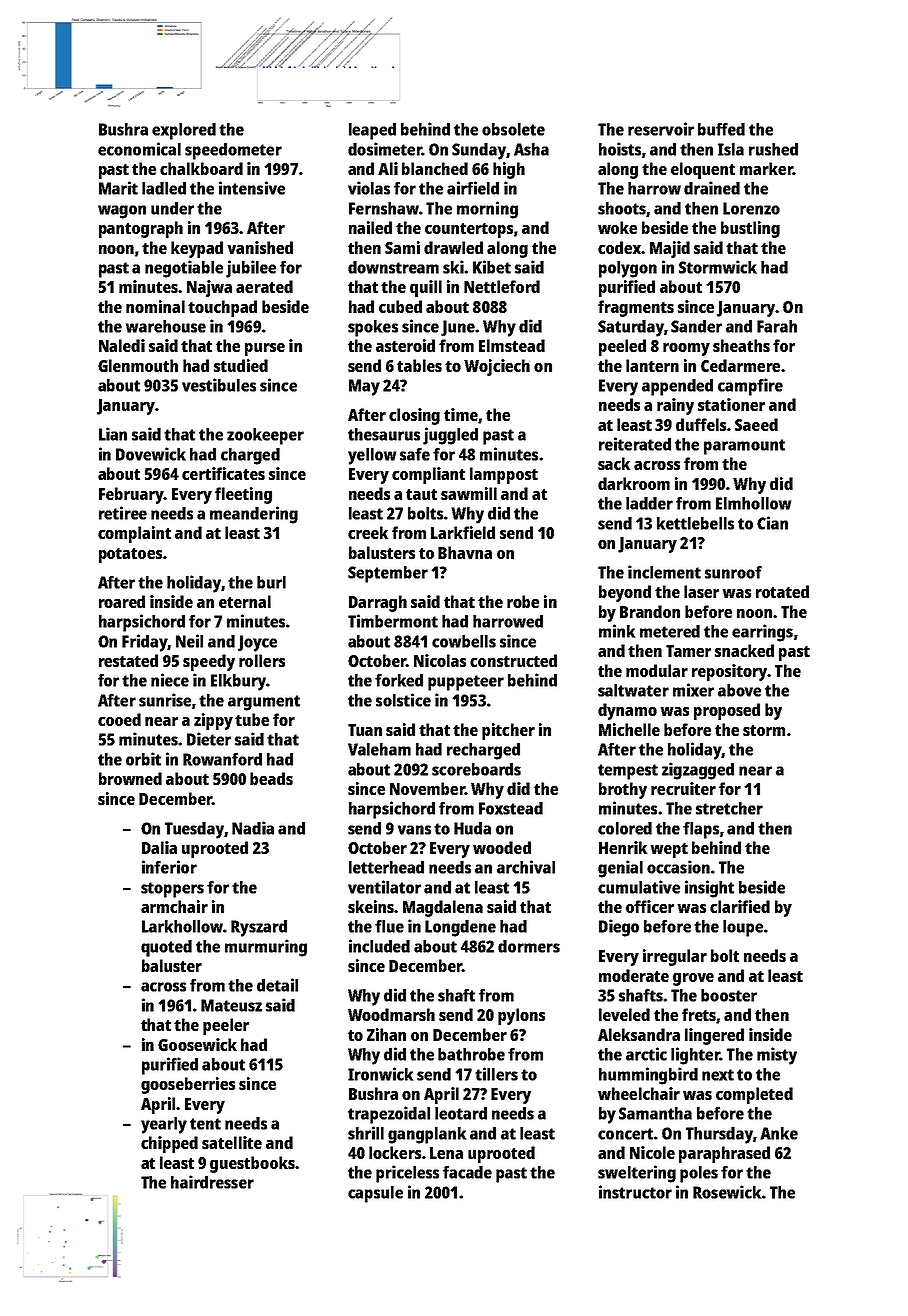 Image resolution: width=908 pixels, height=1316 pixels. What do you see at coordinates (513, 129) in the screenshot?
I see `obsolete` at bounding box center [513, 129].
